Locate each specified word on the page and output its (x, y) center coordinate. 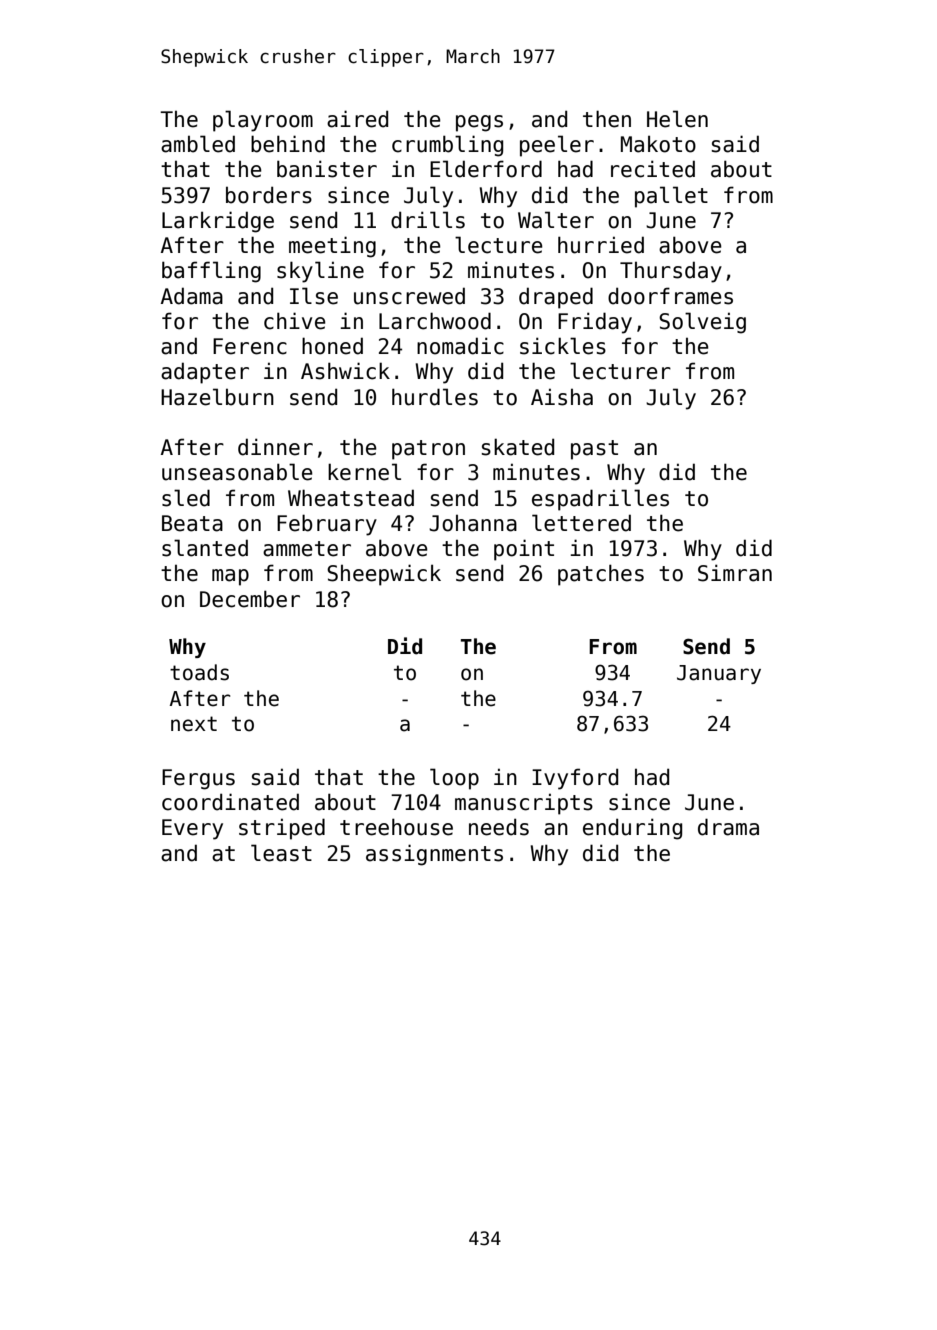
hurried (601, 245)
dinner (275, 447)
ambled (198, 144)
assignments (434, 855)
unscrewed (409, 296)
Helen (677, 119)
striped (282, 829)
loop (454, 779)
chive (295, 321)
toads (199, 672)
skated (518, 447)
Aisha (562, 397)
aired (357, 119)
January (719, 674)
